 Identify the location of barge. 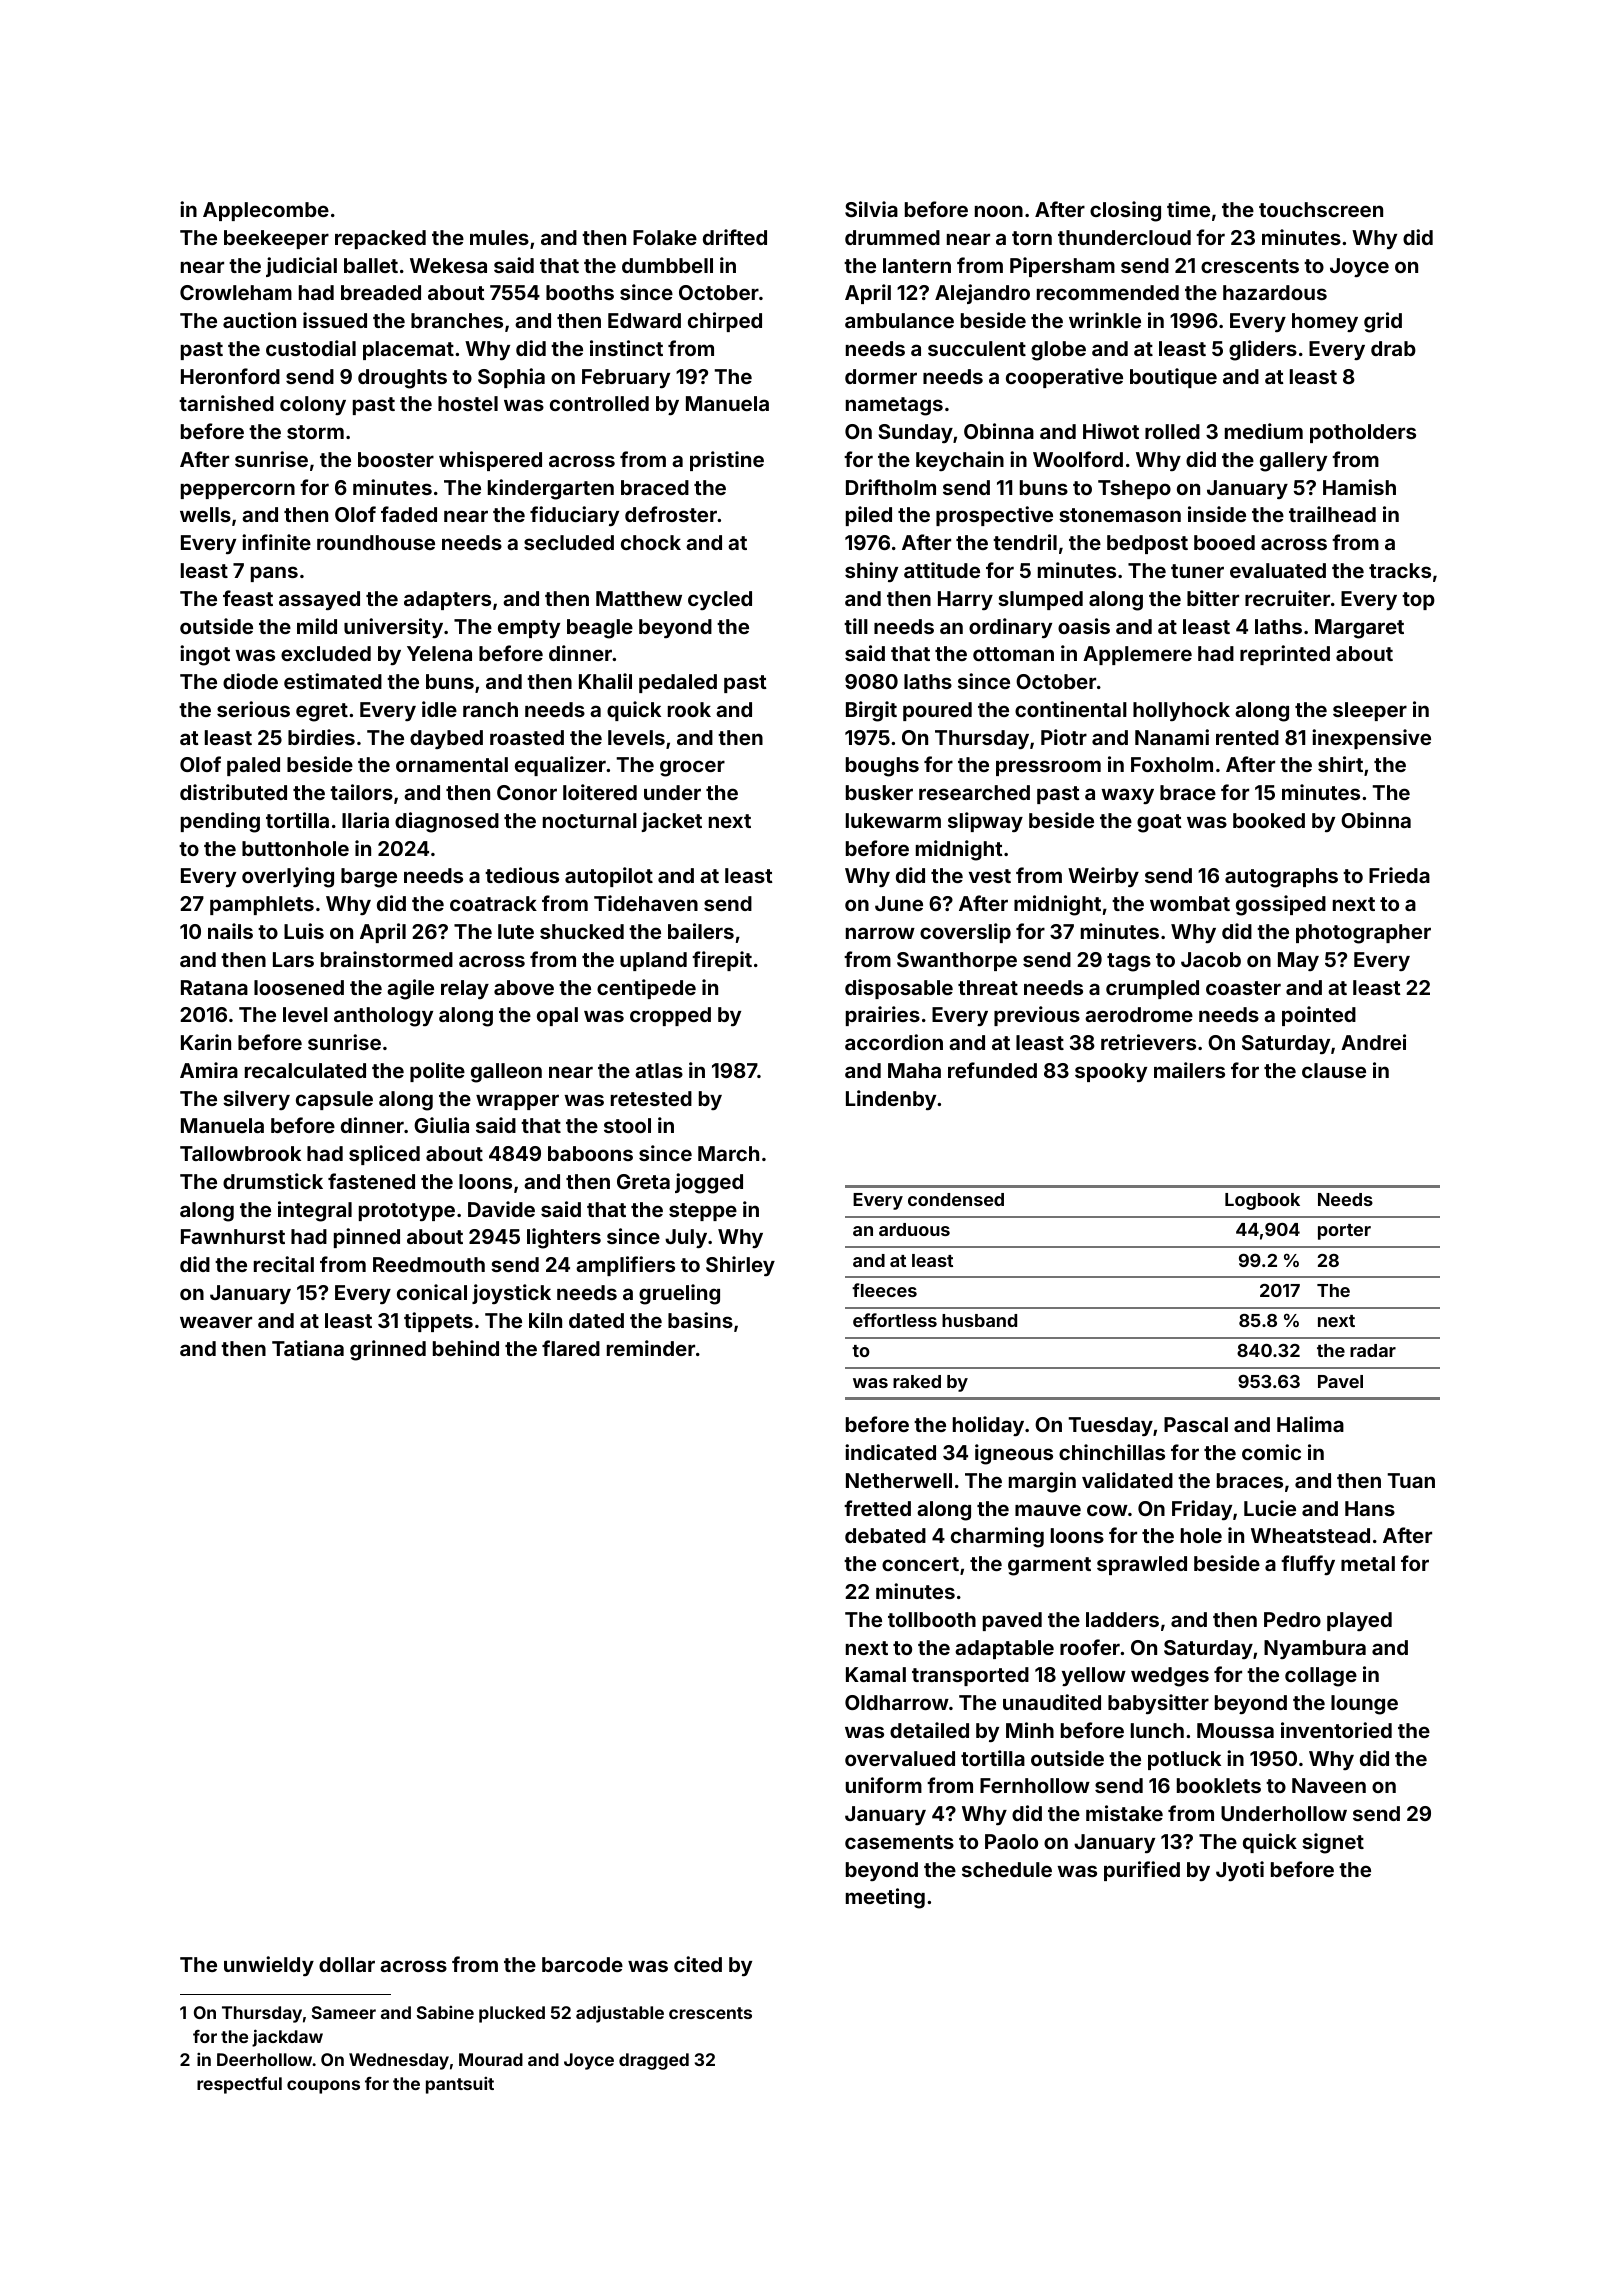
(369, 878).
